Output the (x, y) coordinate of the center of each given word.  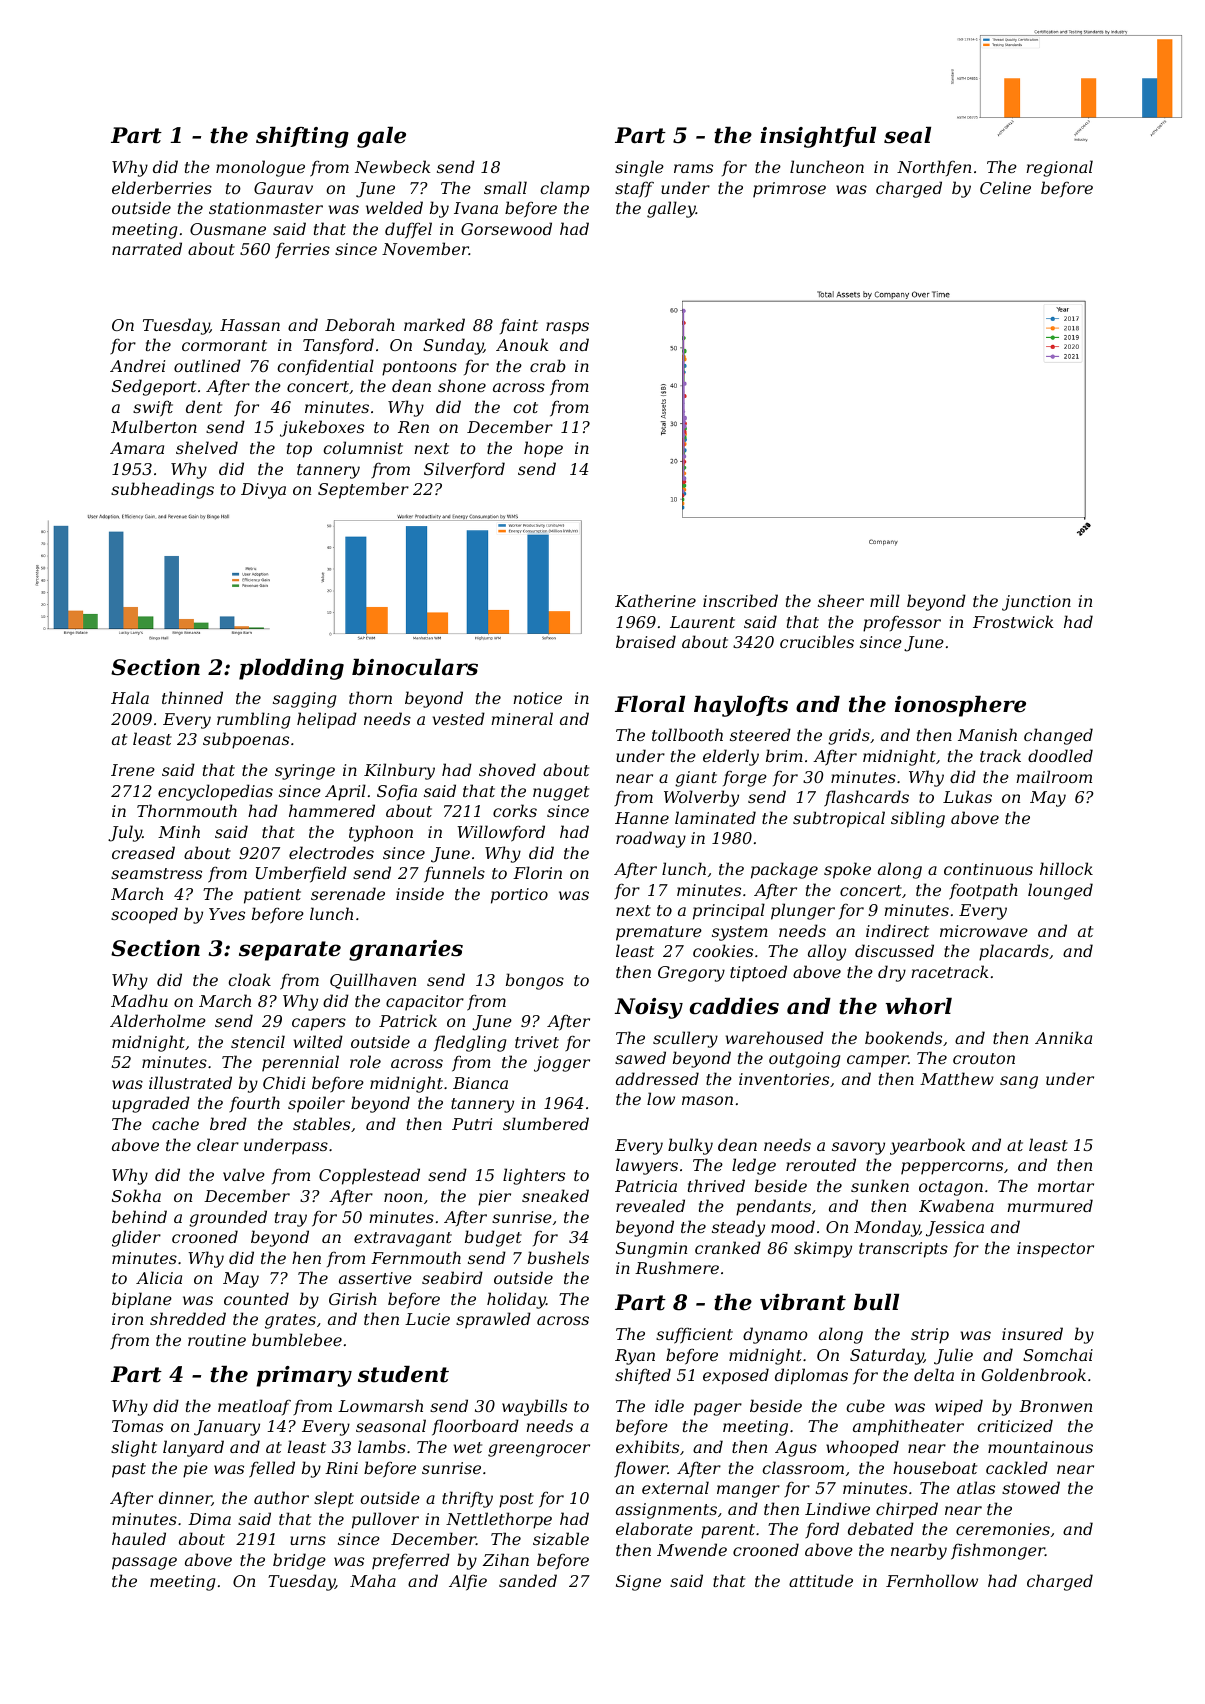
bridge (299, 1561)
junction (1036, 603)
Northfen (934, 168)
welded (394, 207)
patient (272, 896)
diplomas (811, 1376)
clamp (564, 189)
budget (493, 1238)
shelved (207, 447)
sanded (528, 1580)
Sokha (136, 1195)
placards (1014, 952)
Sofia (397, 792)
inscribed (740, 600)
